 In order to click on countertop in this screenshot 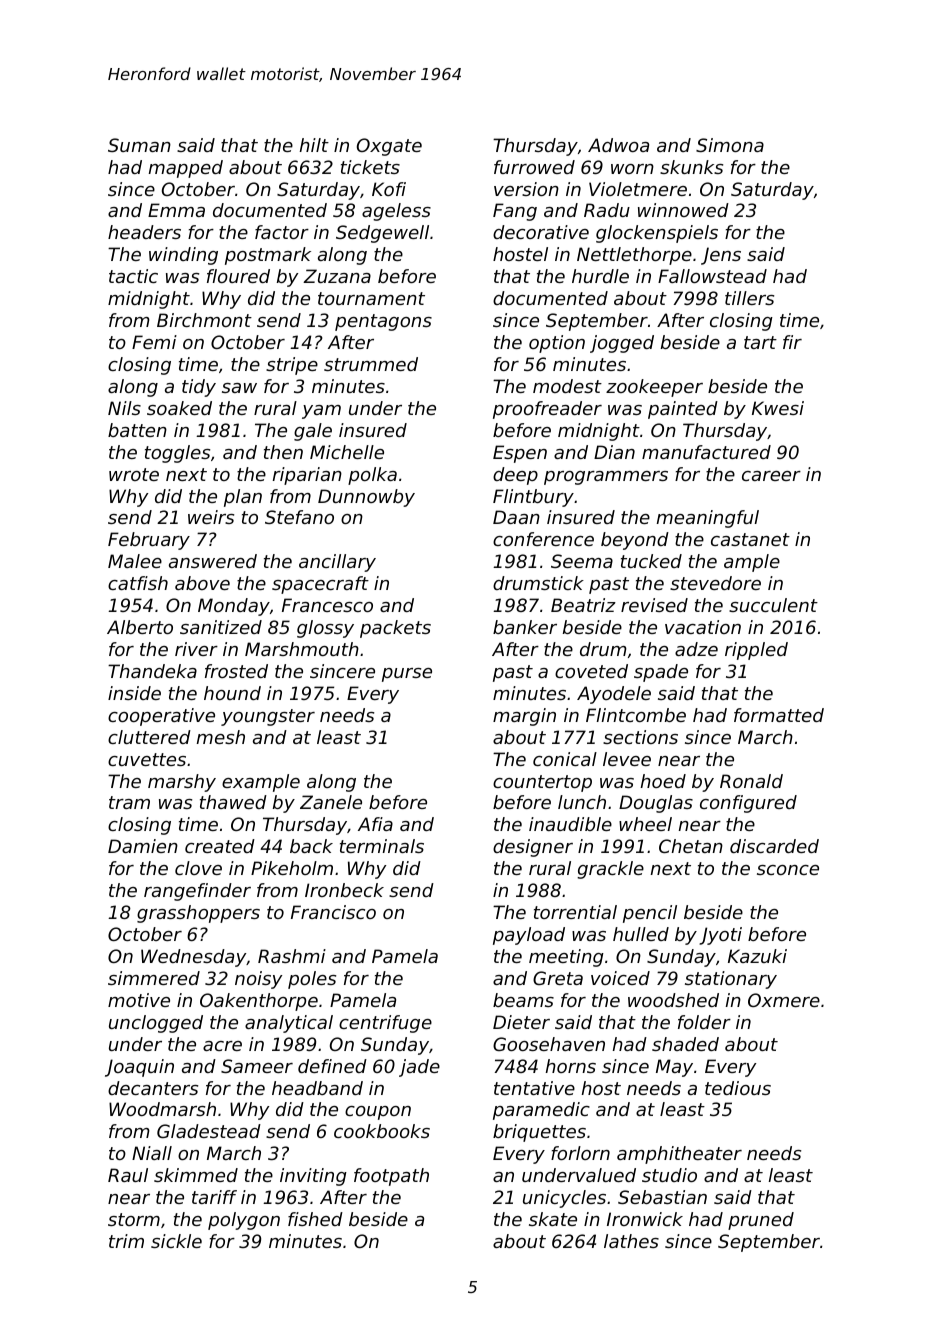, I will do `click(542, 783)`.
